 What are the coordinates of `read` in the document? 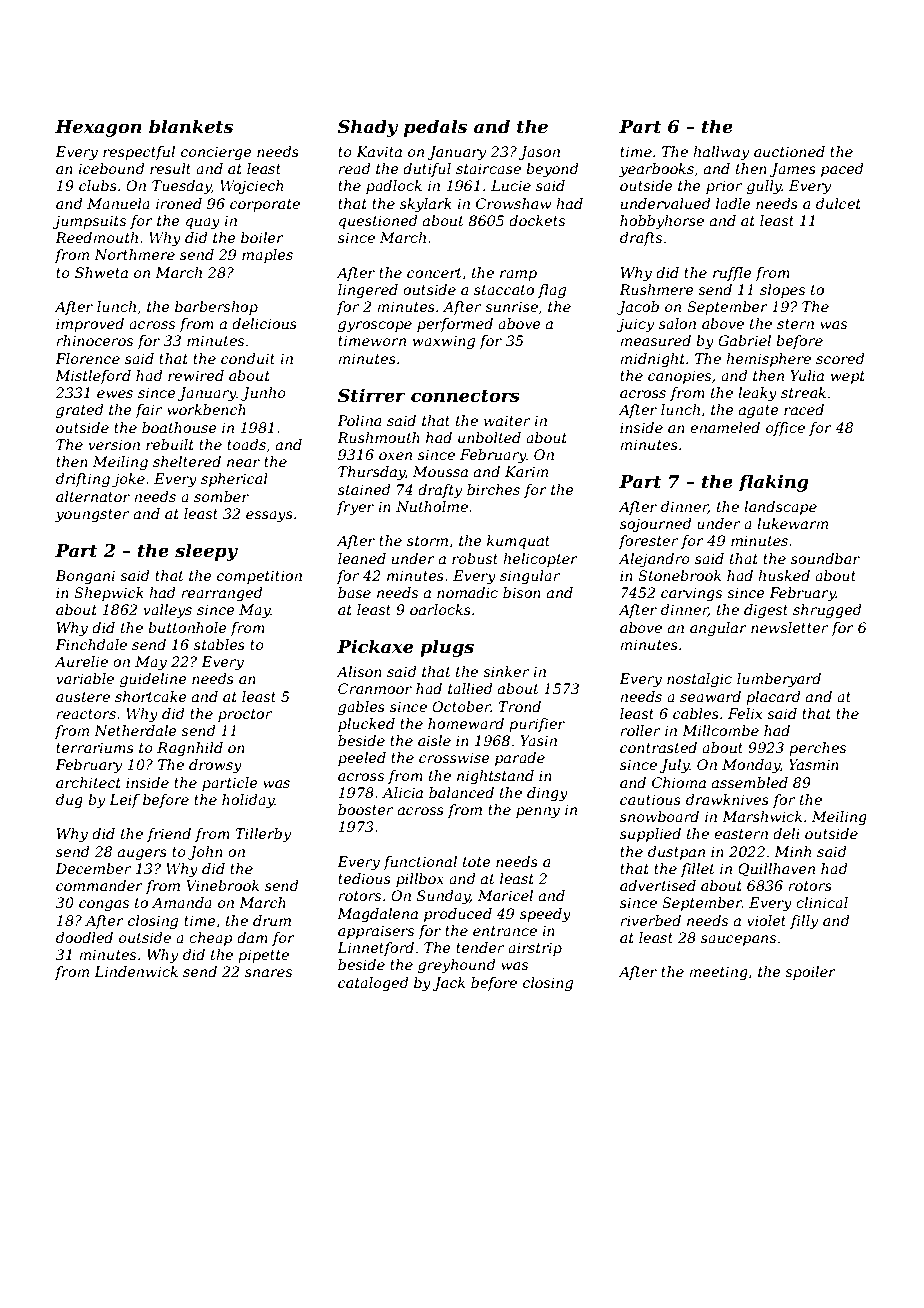 It's located at (354, 168).
